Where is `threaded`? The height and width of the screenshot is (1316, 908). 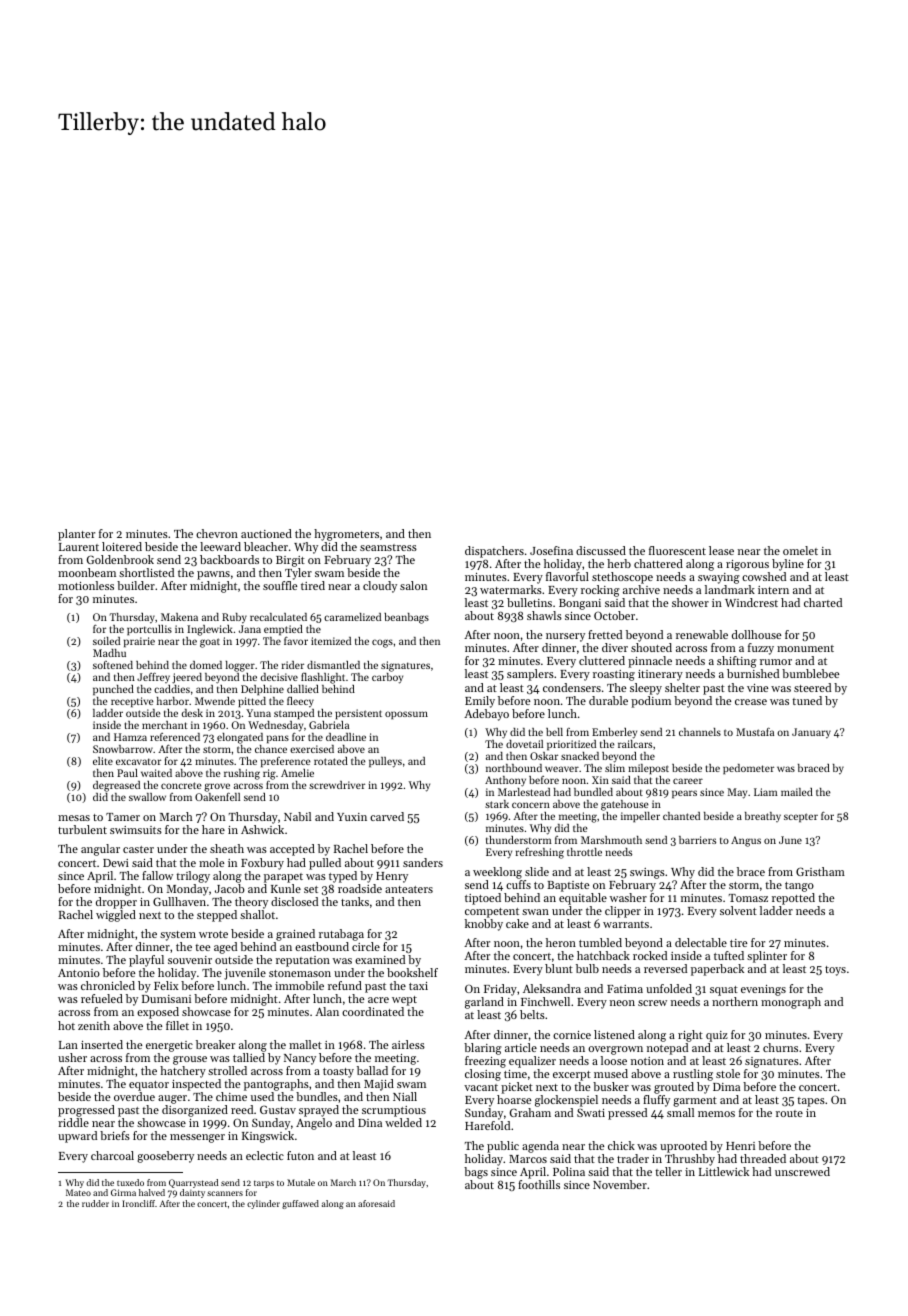 threaded is located at coordinates (763, 1158).
